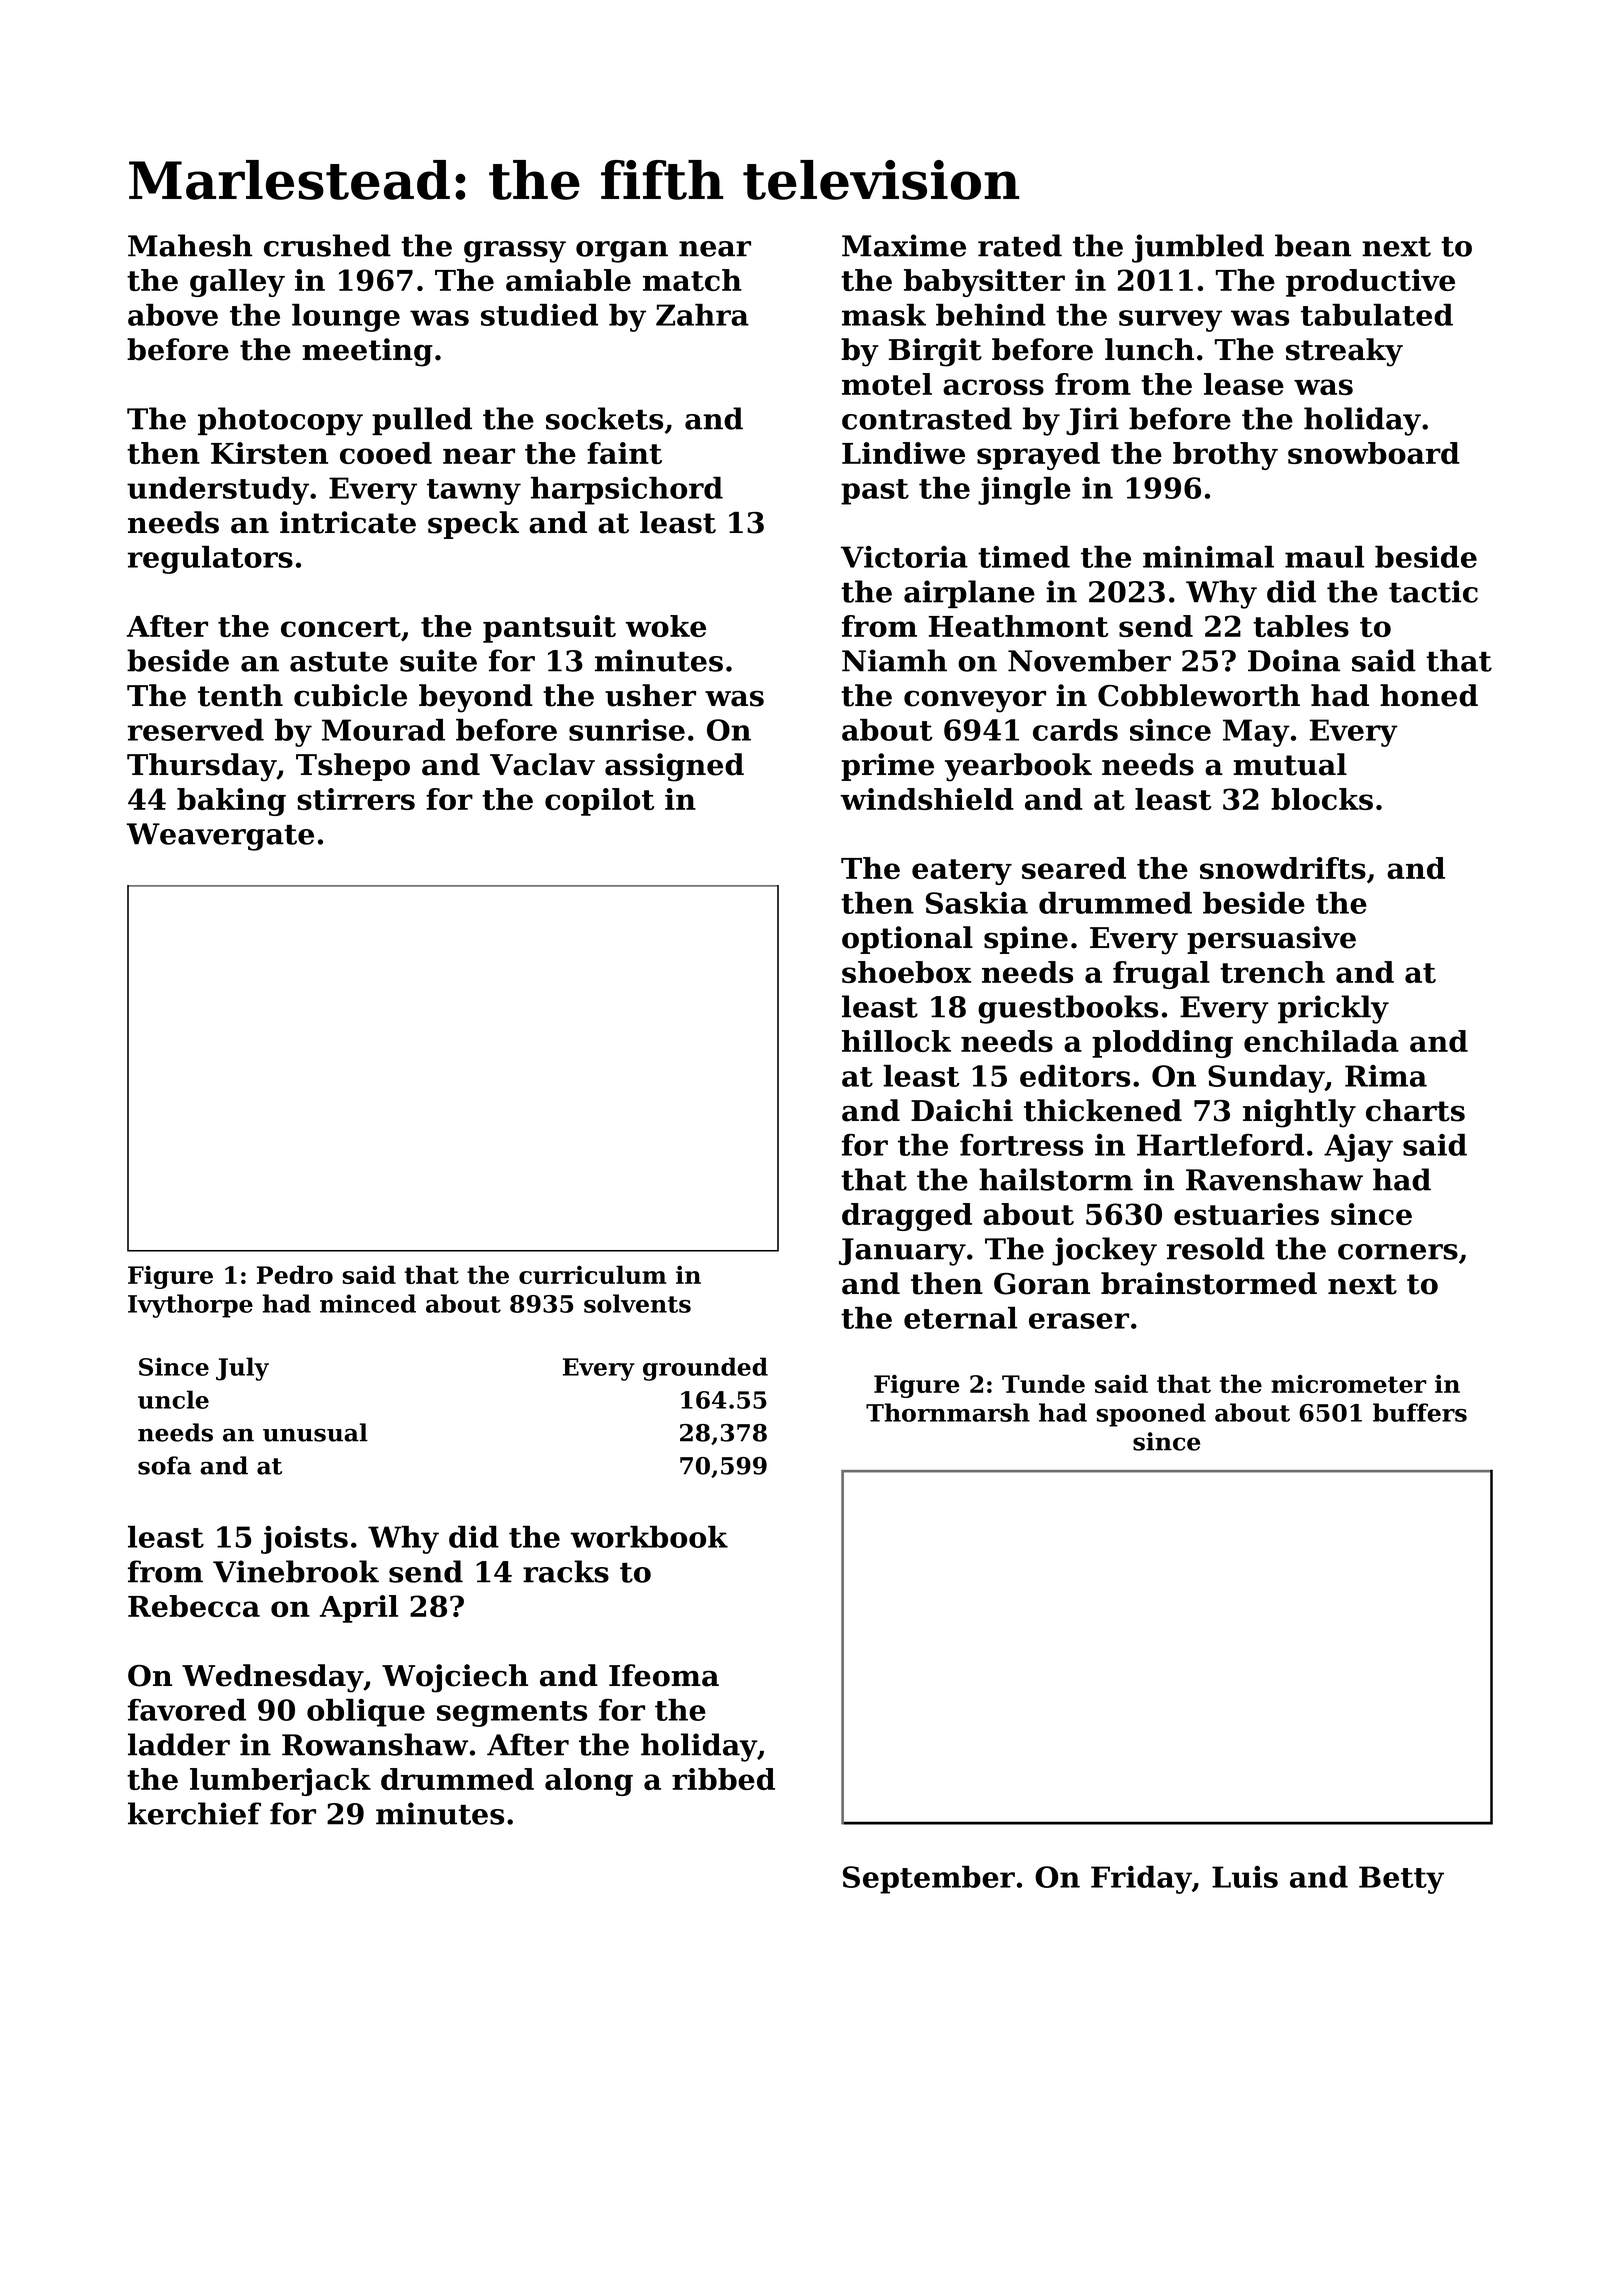 This page has width=1620, height=2292. Describe the element at coordinates (1290, 764) in the page. I see `mutual` at that location.
